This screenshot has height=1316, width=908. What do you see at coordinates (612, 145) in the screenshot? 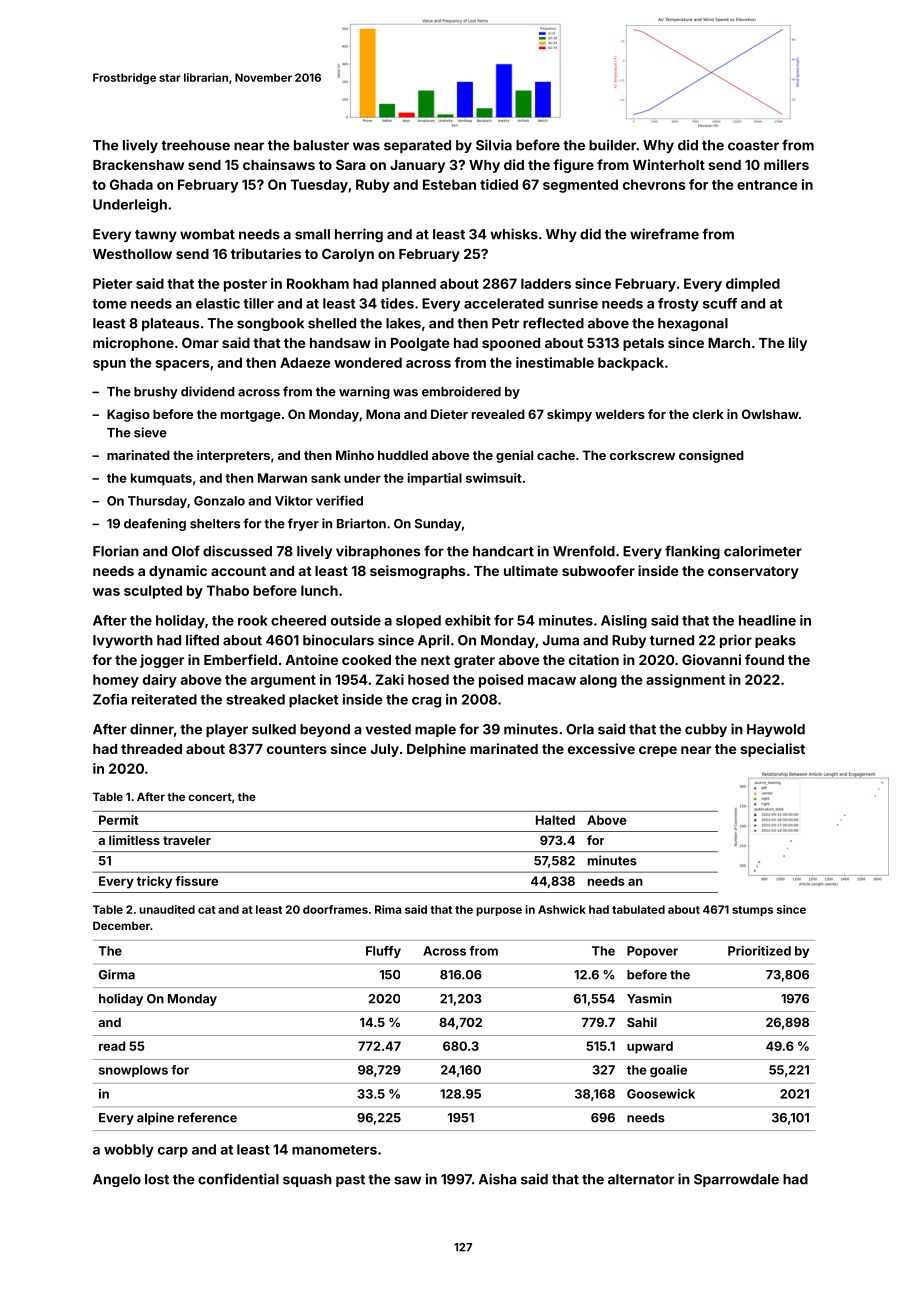
I see `builder` at bounding box center [612, 145].
